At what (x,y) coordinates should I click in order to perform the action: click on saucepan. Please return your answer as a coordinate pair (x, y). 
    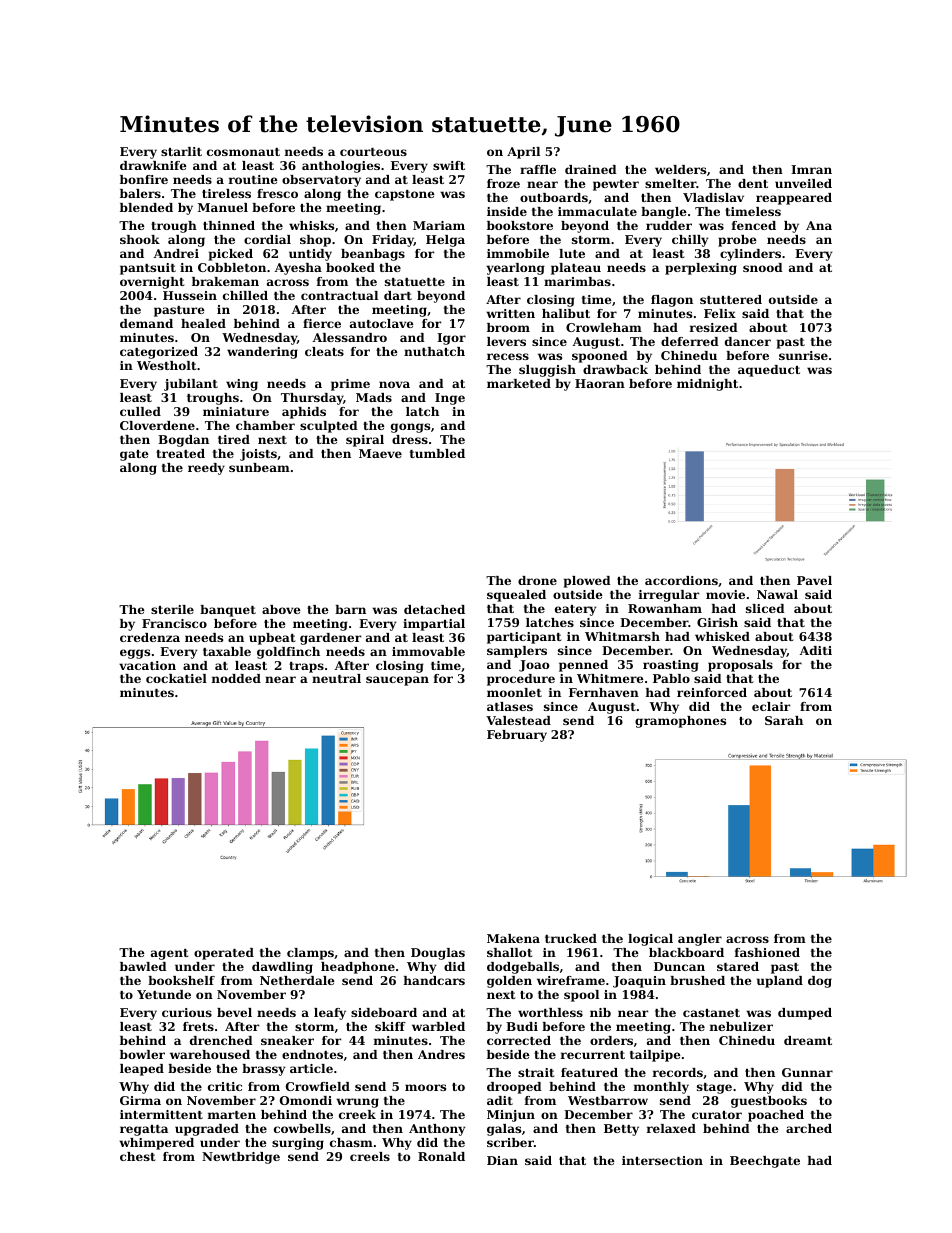
    Looking at the image, I should click on (397, 681).
